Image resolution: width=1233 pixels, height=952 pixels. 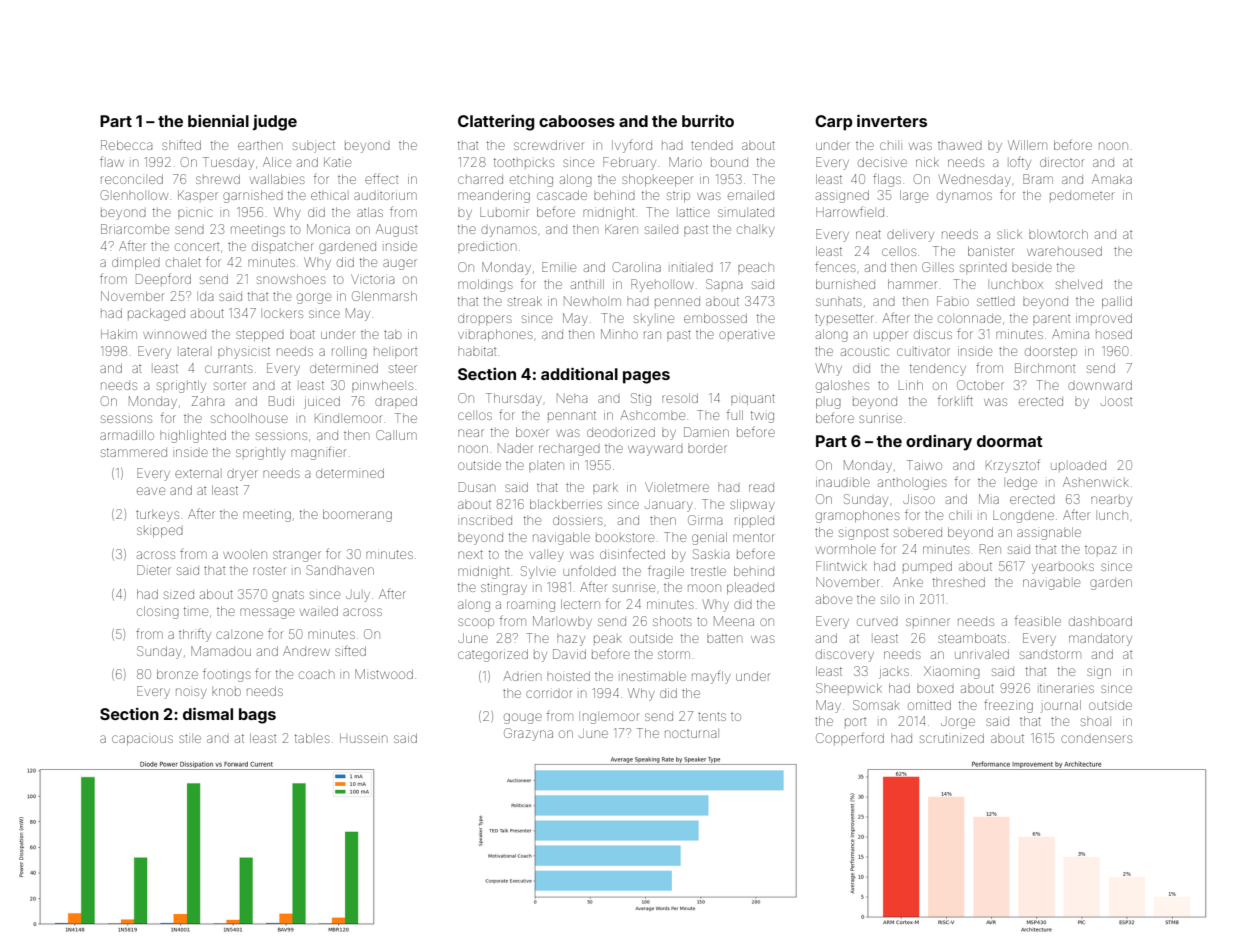 What do you see at coordinates (939, 443) in the document?
I see `ordinary` at bounding box center [939, 443].
